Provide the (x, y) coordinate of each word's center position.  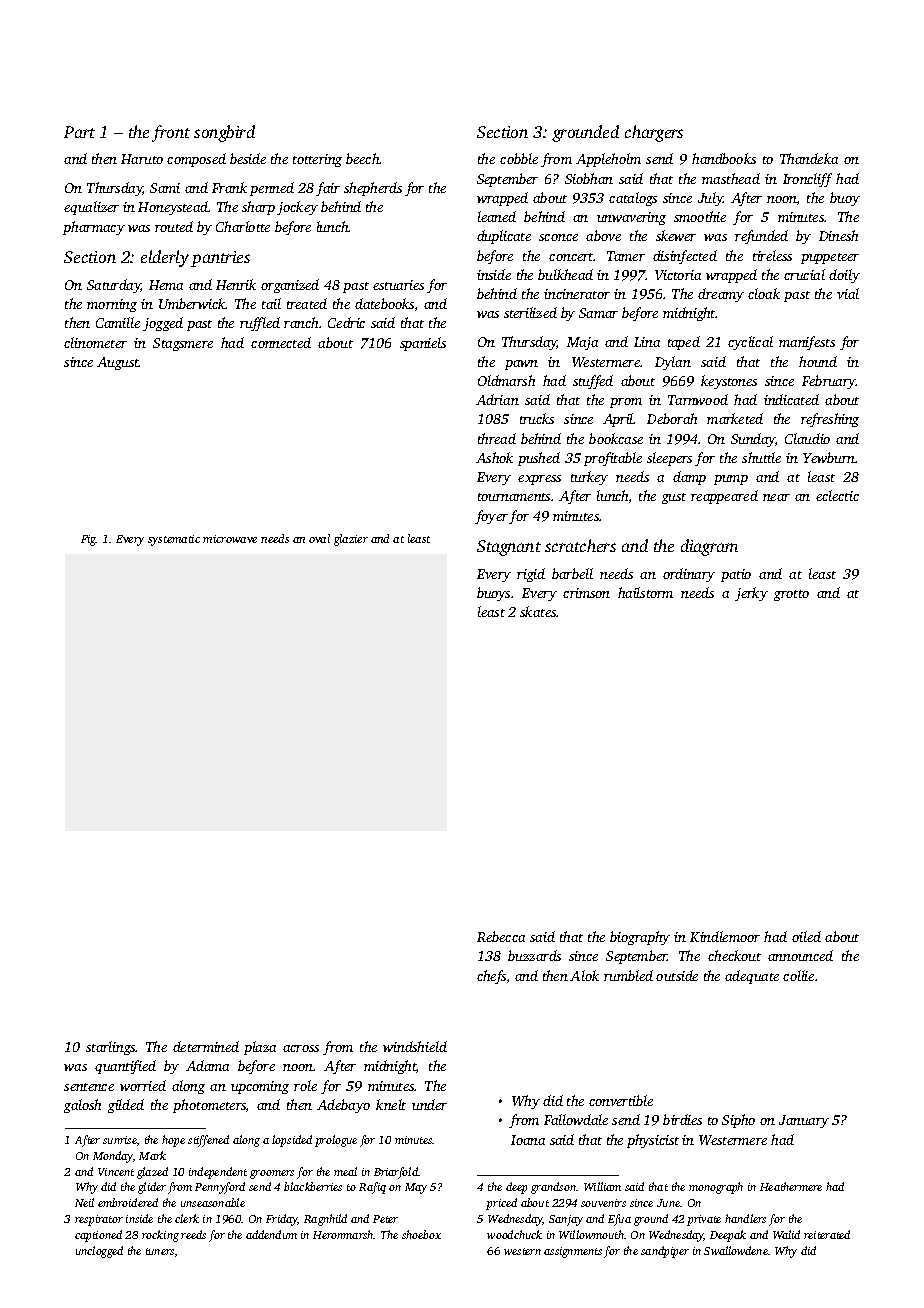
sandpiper (665, 1252)
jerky (751, 594)
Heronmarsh (343, 1234)
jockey (297, 208)
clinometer (95, 342)
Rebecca (501, 936)
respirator (99, 1220)
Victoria (678, 275)
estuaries (398, 285)
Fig (88, 540)
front (171, 133)
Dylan (673, 363)
